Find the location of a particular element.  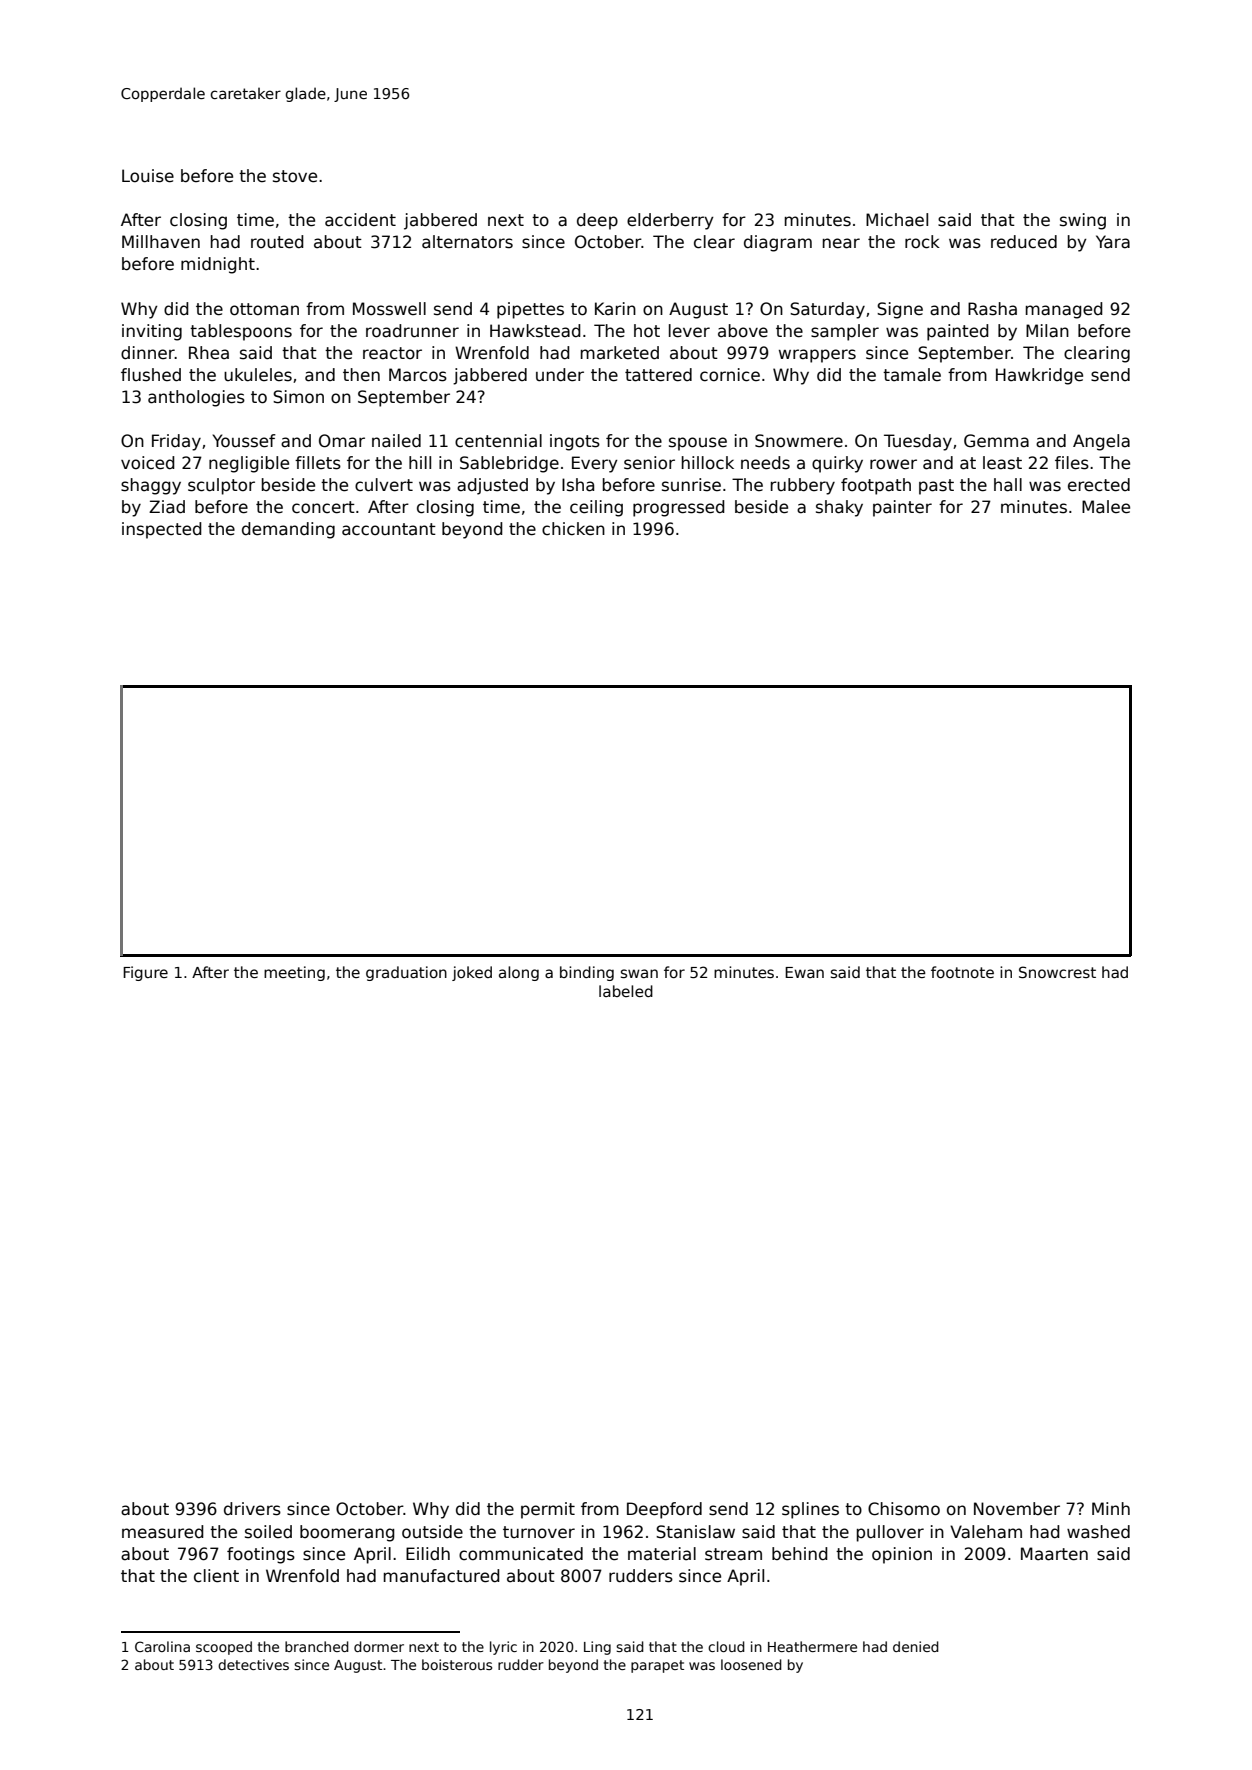

chicken is located at coordinates (573, 529).
